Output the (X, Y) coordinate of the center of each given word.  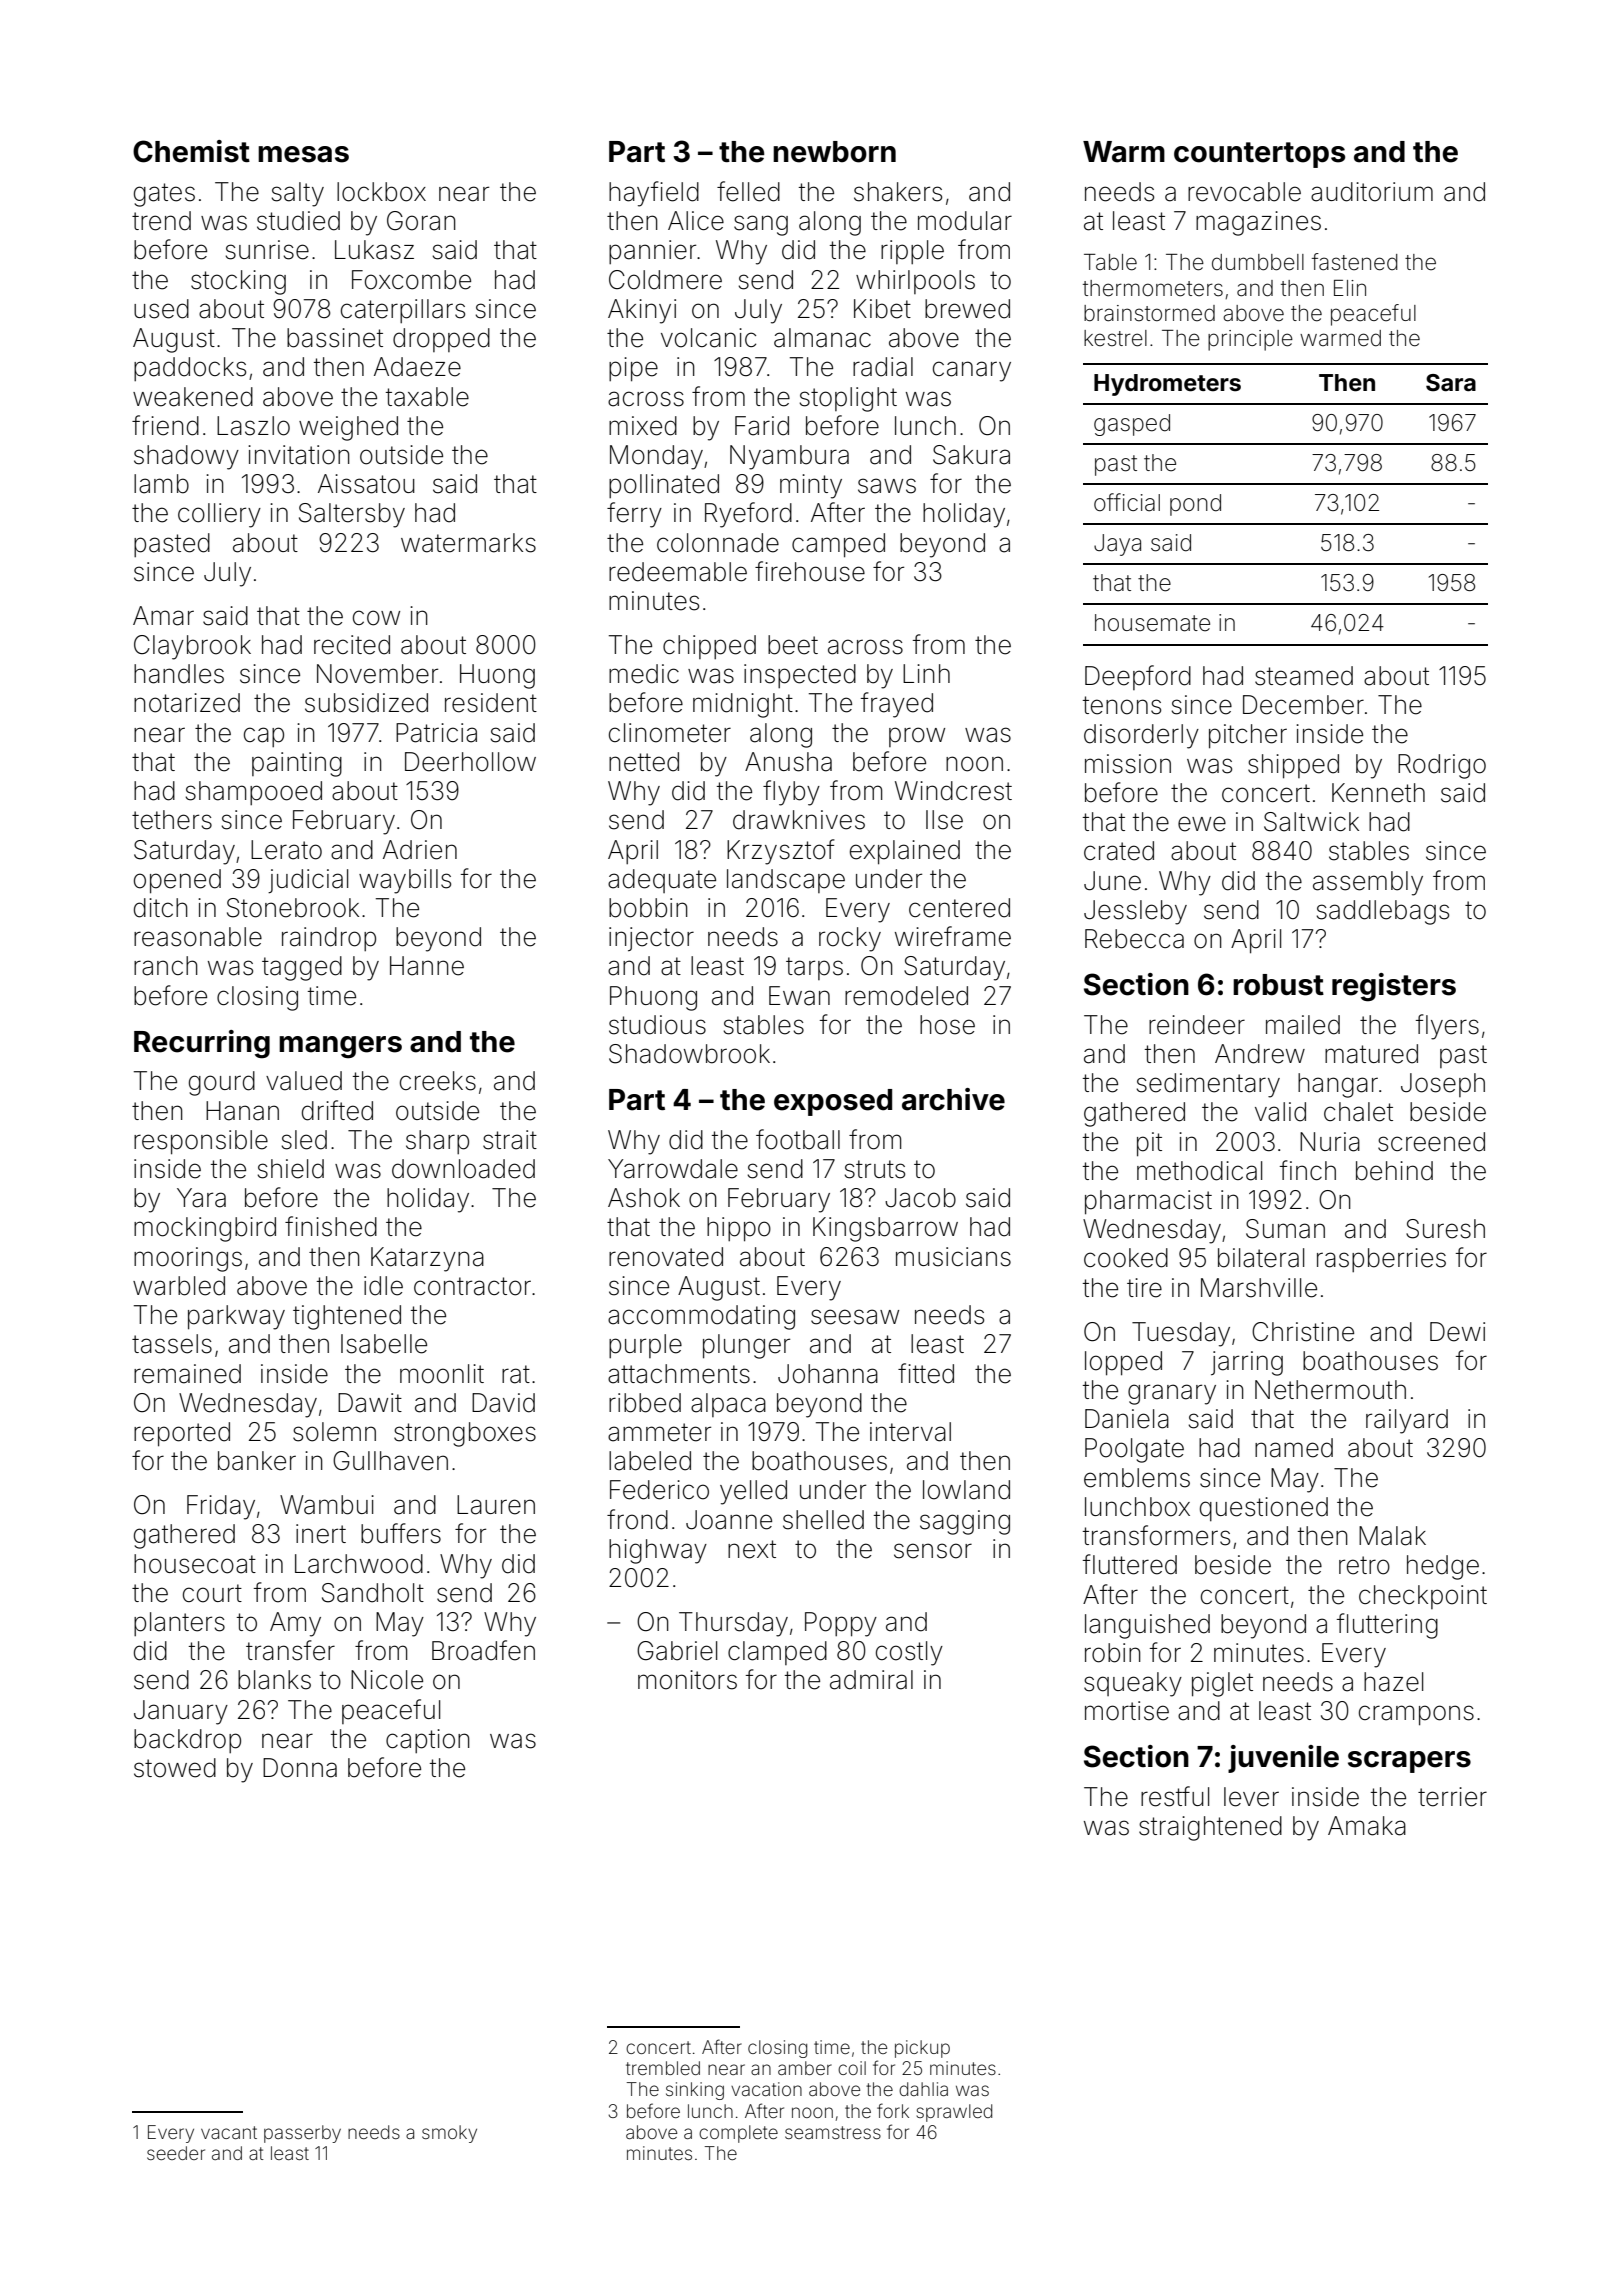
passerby (302, 2134)
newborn (834, 152)
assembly (1368, 883)
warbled (179, 1286)
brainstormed (1149, 313)
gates (164, 195)
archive (953, 1099)
